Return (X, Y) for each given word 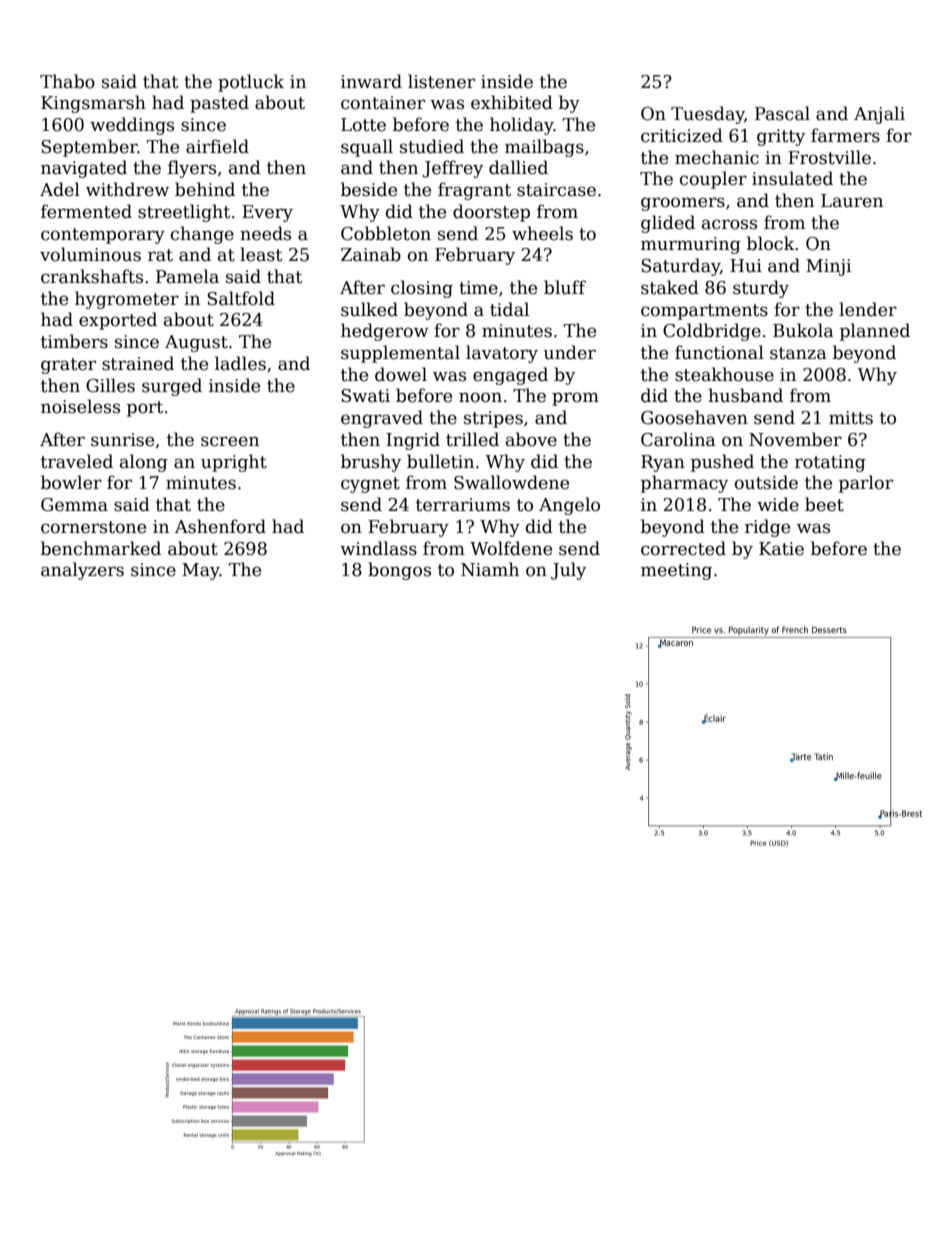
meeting (676, 571)
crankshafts (92, 276)
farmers (845, 135)
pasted (219, 104)
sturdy (761, 289)
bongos (399, 571)
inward (371, 81)
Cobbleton (386, 233)
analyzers (82, 571)
